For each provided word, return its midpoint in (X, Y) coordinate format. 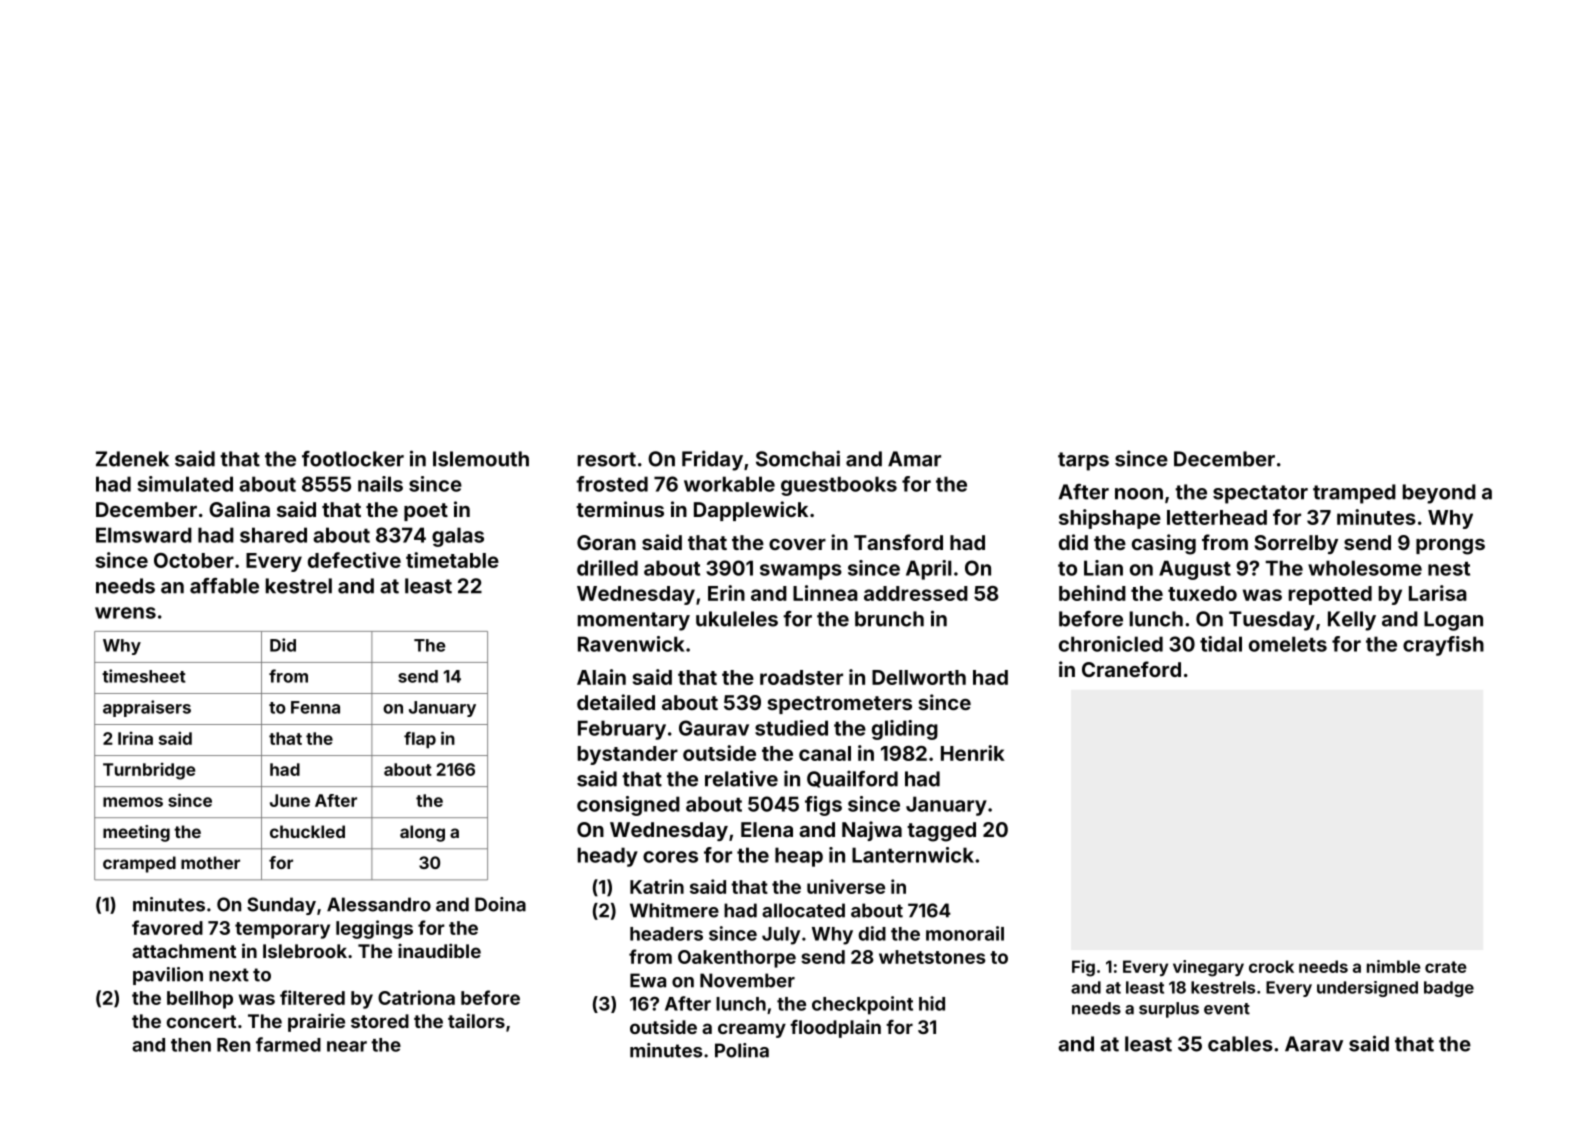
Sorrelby (1296, 544)
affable (224, 586)
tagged (941, 832)
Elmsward (144, 535)
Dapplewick (751, 511)
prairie (316, 1022)
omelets (1288, 644)
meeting (136, 833)
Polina (742, 1050)
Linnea (825, 593)
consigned (628, 806)
